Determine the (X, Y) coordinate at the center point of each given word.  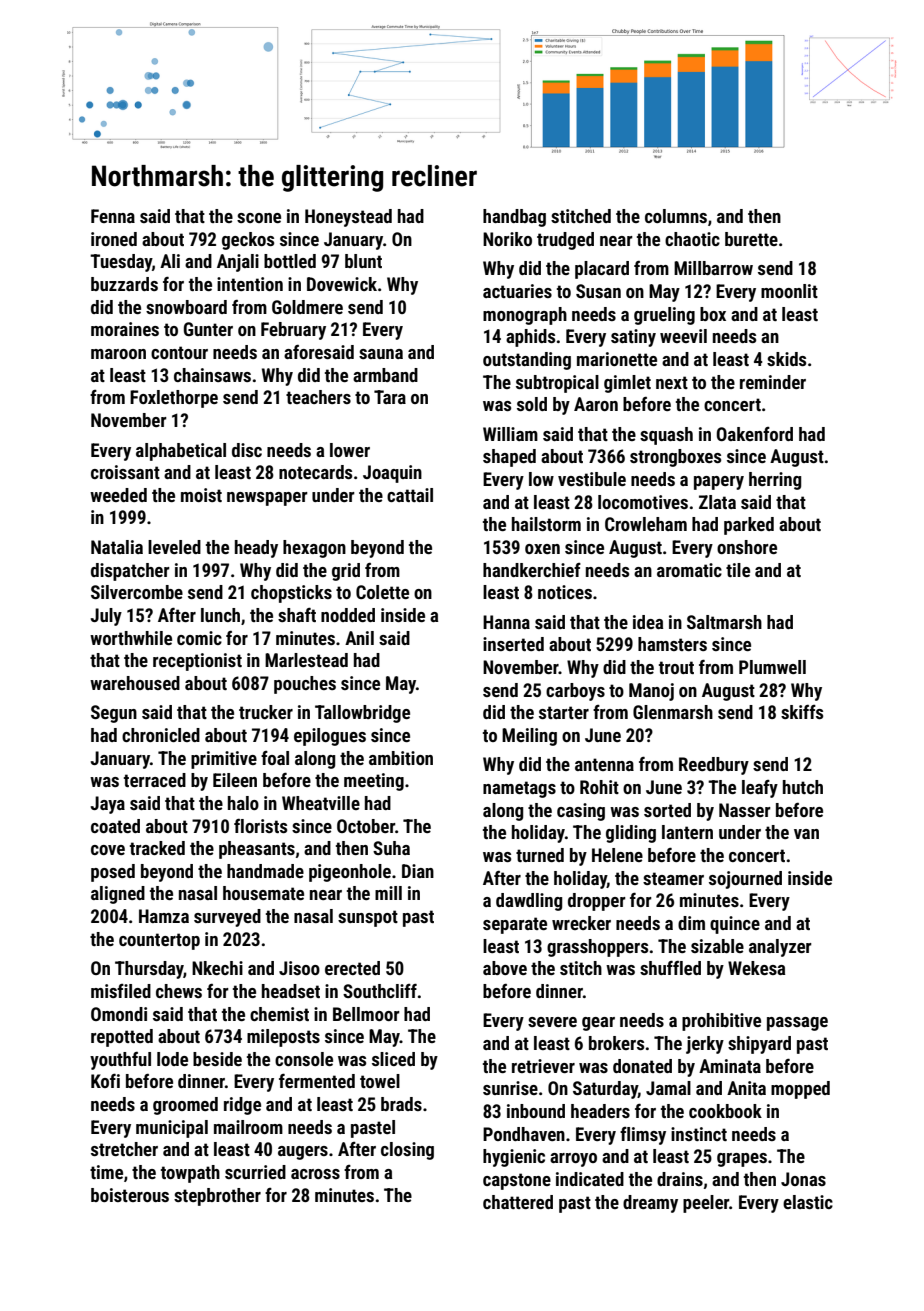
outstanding (527, 361)
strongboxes (675, 458)
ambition (401, 758)
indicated (590, 1179)
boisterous (130, 1195)
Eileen (235, 780)
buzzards (124, 284)
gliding (631, 834)
